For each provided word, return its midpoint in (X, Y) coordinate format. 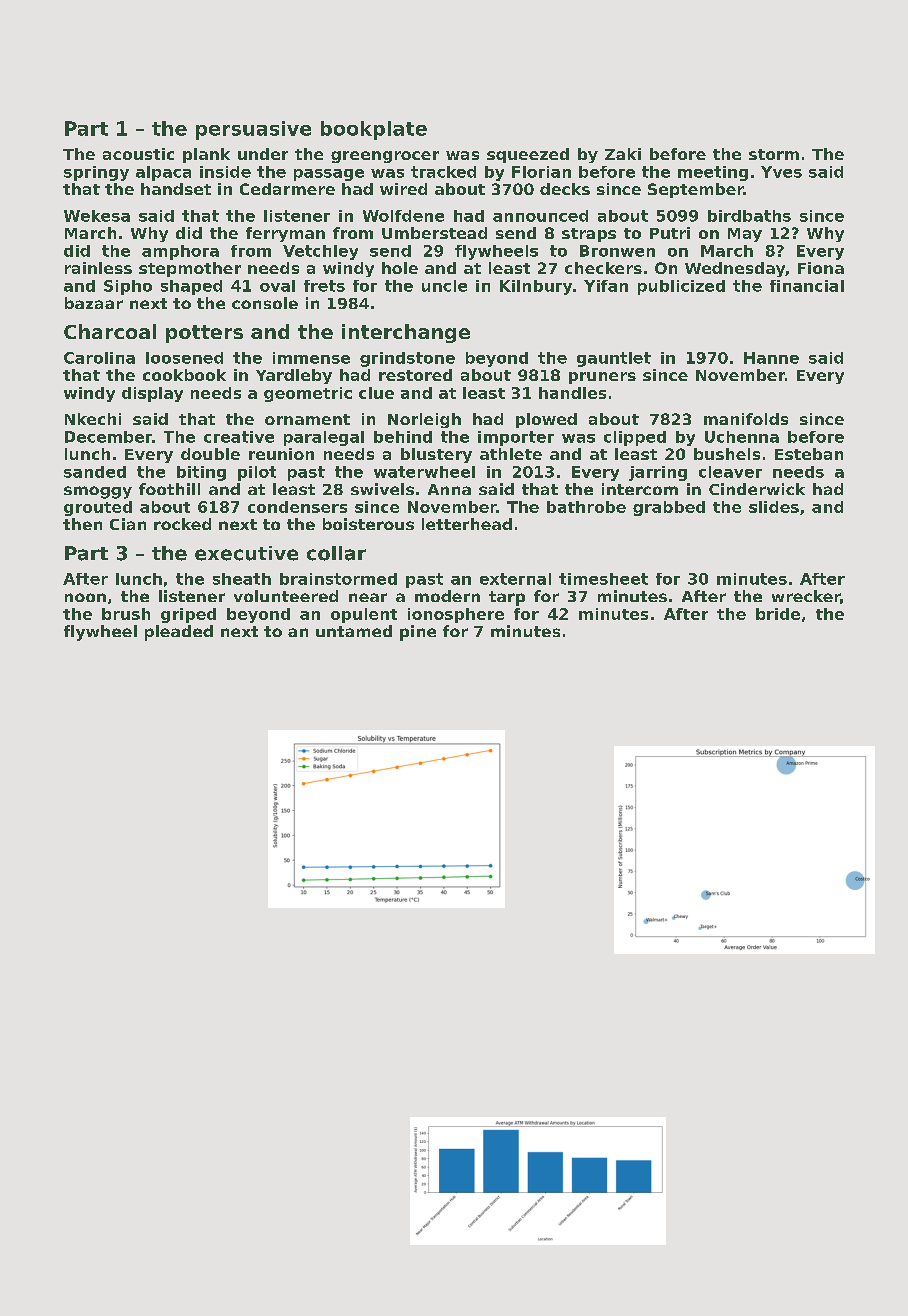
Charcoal (110, 331)
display (152, 394)
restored (415, 375)
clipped (635, 438)
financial (807, 286)
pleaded (179, 633)
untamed (354, 631)
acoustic (138, 154)
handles (572, 393)
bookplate (374, 130)
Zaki (623, 154)
